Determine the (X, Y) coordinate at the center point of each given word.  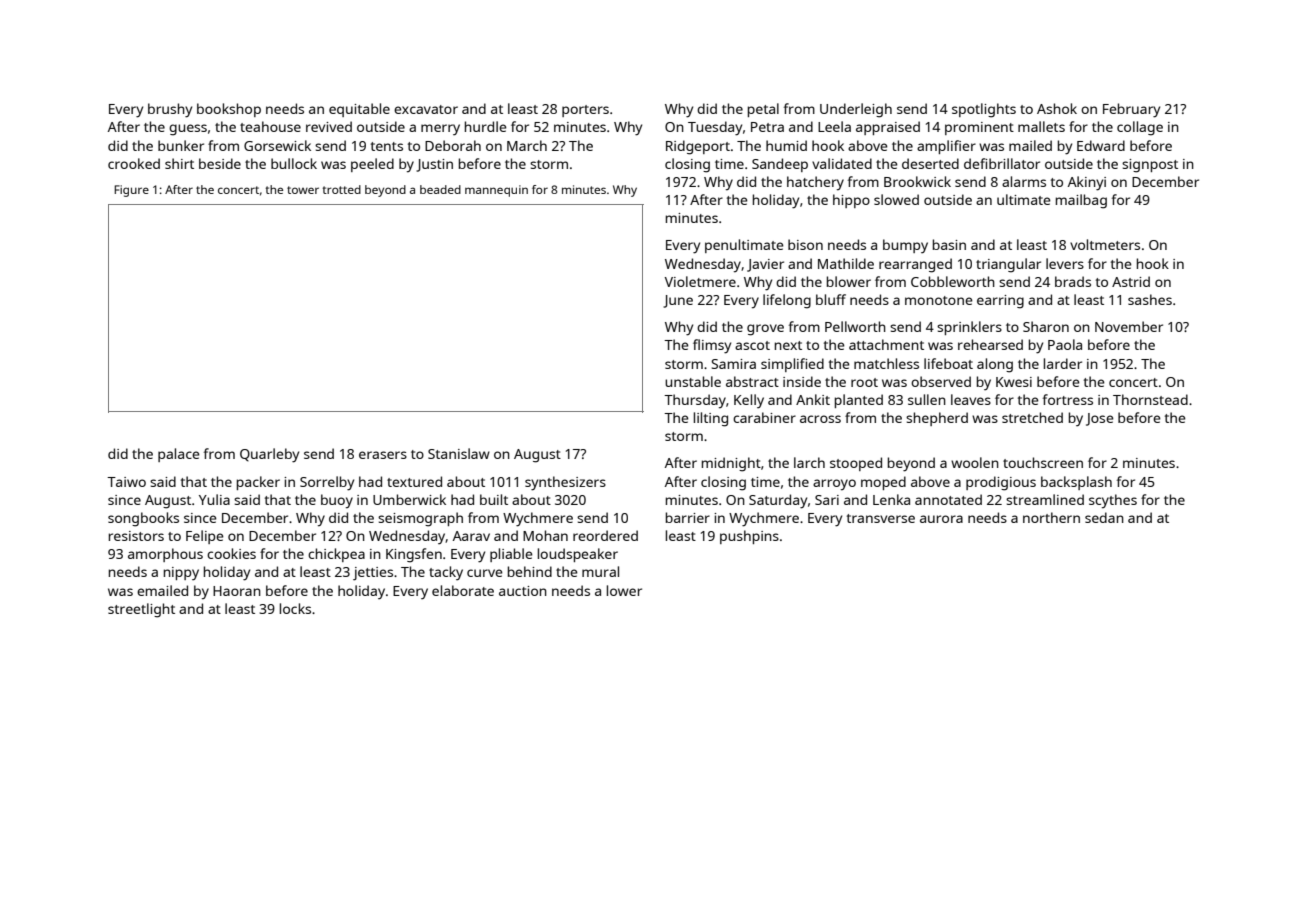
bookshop (229, 110)
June (678, 301)
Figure (131, 191)
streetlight (141, 610)
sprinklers (969, 328)
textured (414, 481)
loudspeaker (578, 555)
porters (585, 111)
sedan (1104, 517)
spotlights (984, 110)
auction (523, 591)
